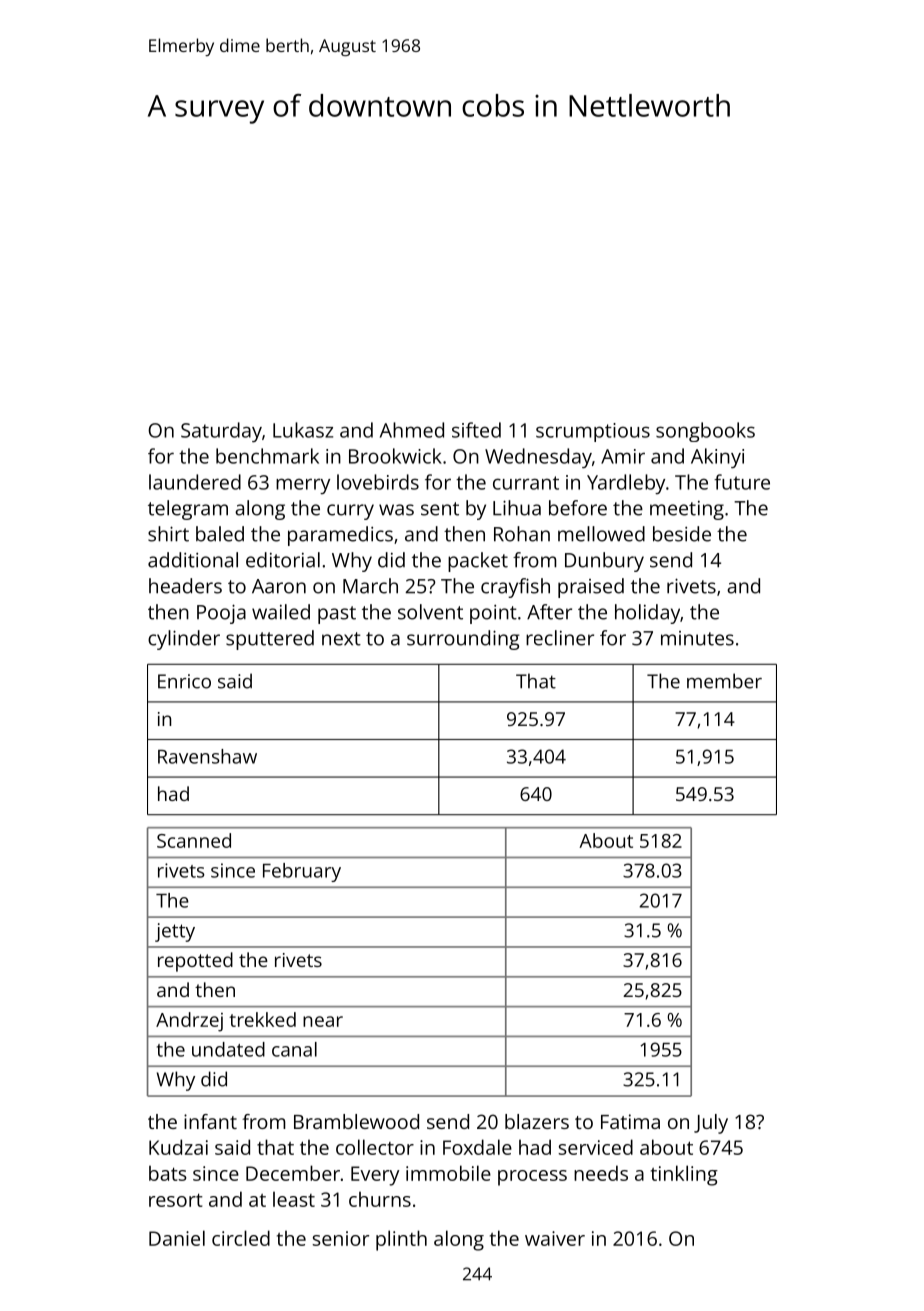 The image size is (924, 1311). Describe the element at coordinates (560, 638) in the screenshot. I see `recliner` at that location.
